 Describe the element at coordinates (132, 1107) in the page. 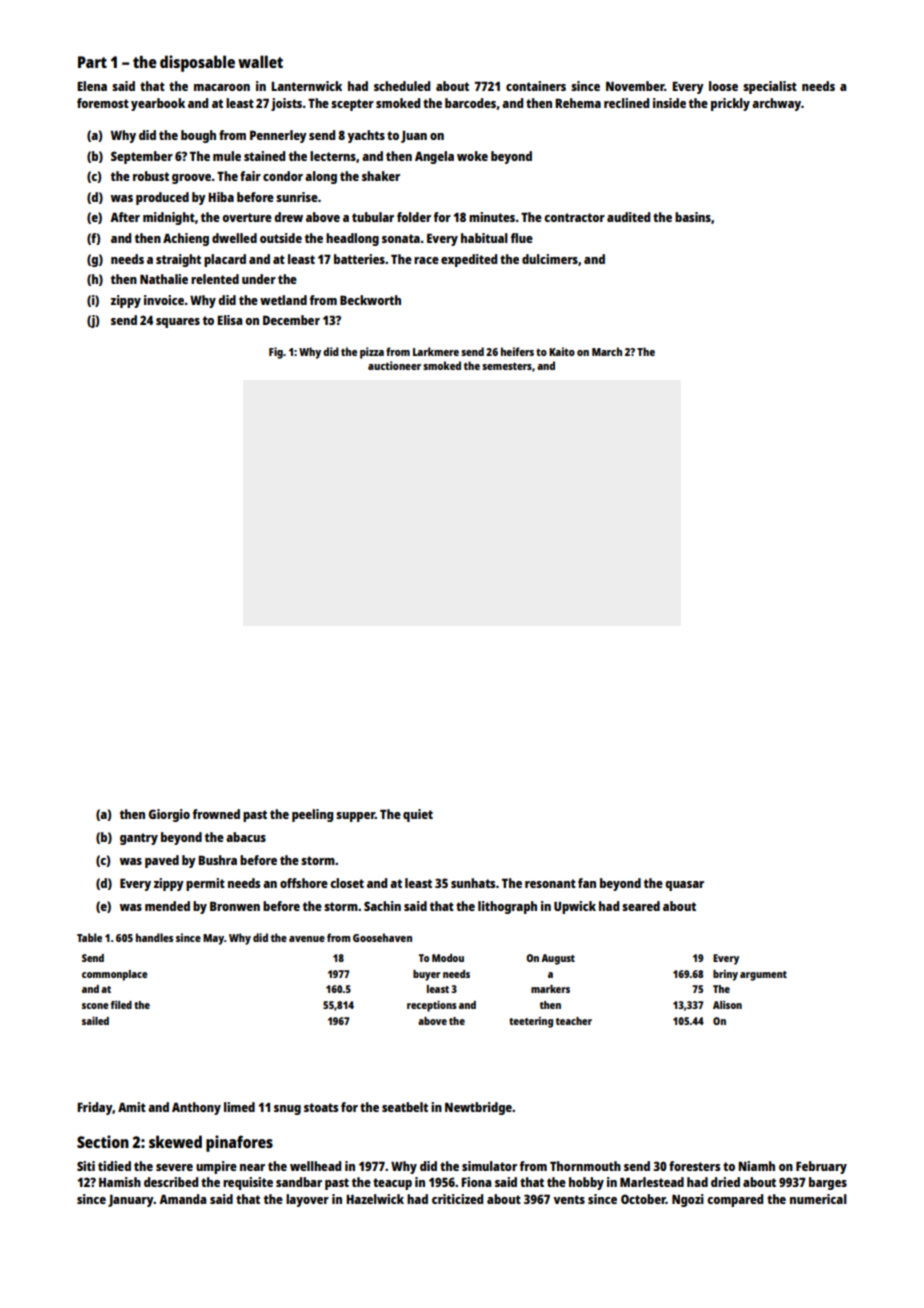

I see `Amit` at that location.
